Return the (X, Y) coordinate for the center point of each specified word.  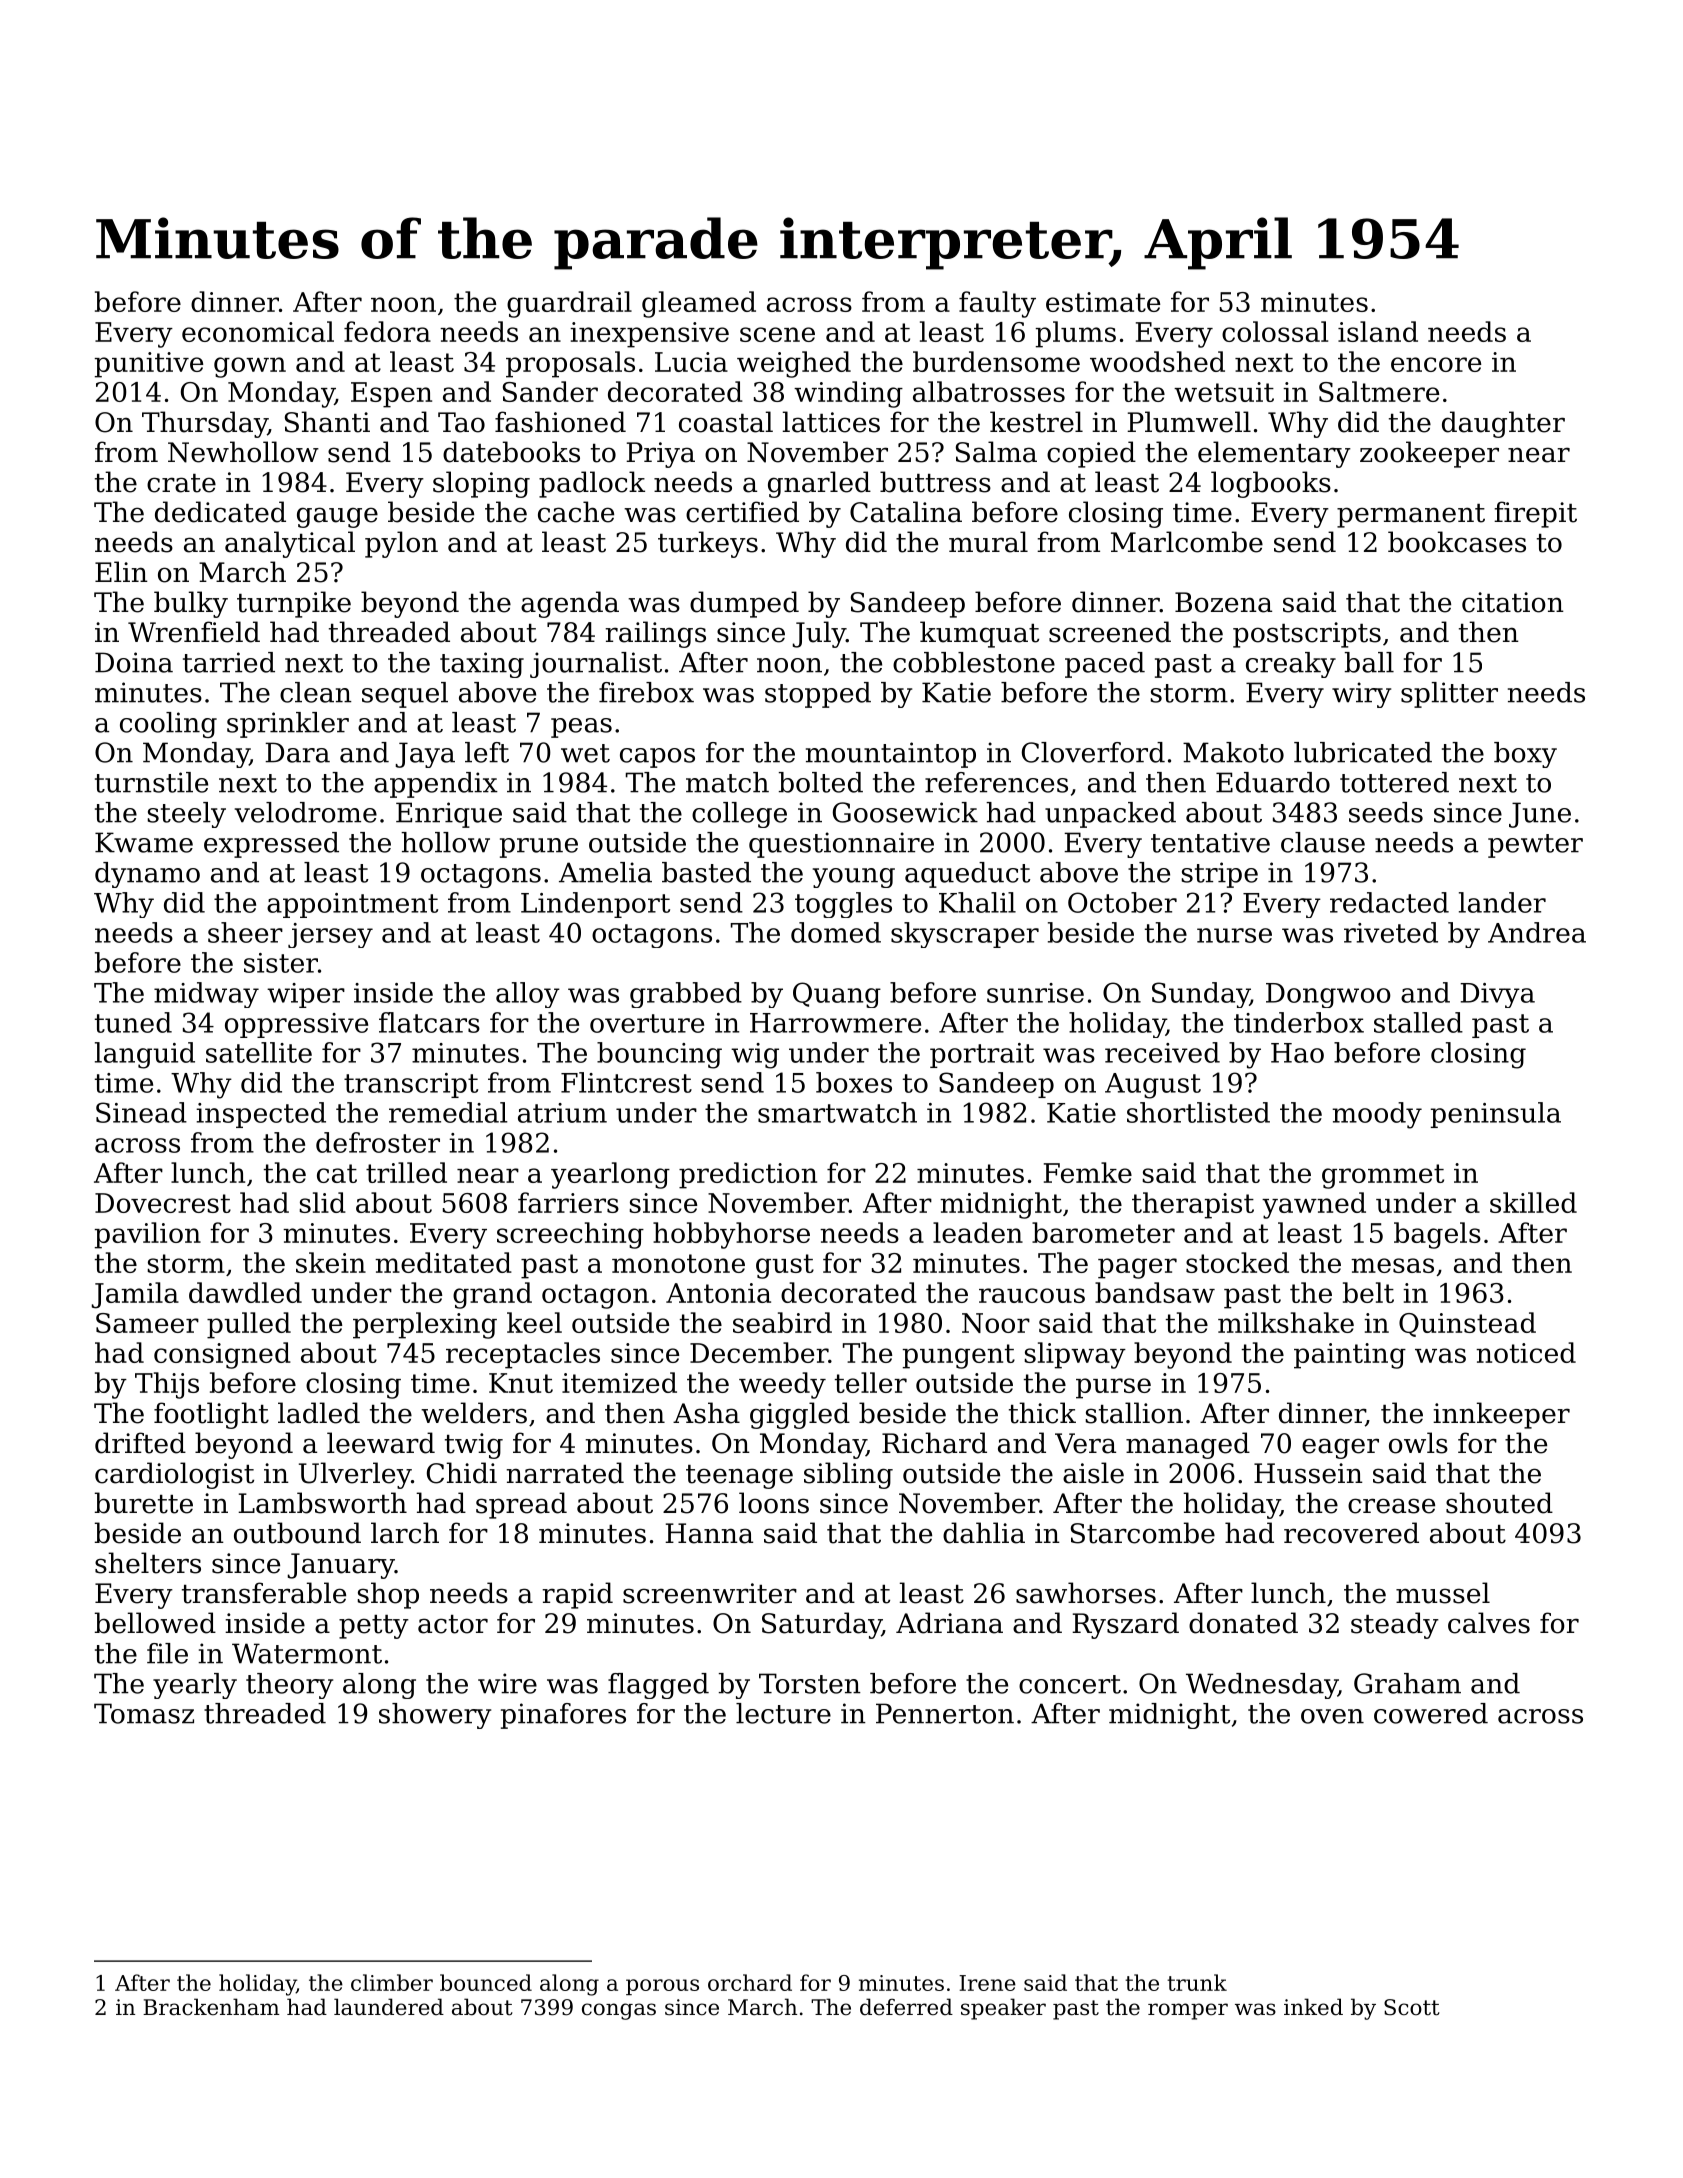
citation (1513, 602)
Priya (660, 455)
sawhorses (1086, 1593)
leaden (978, 1232)
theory (289, 1686)
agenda (570, 604)
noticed (1526, 1352)
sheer (245, 932)
